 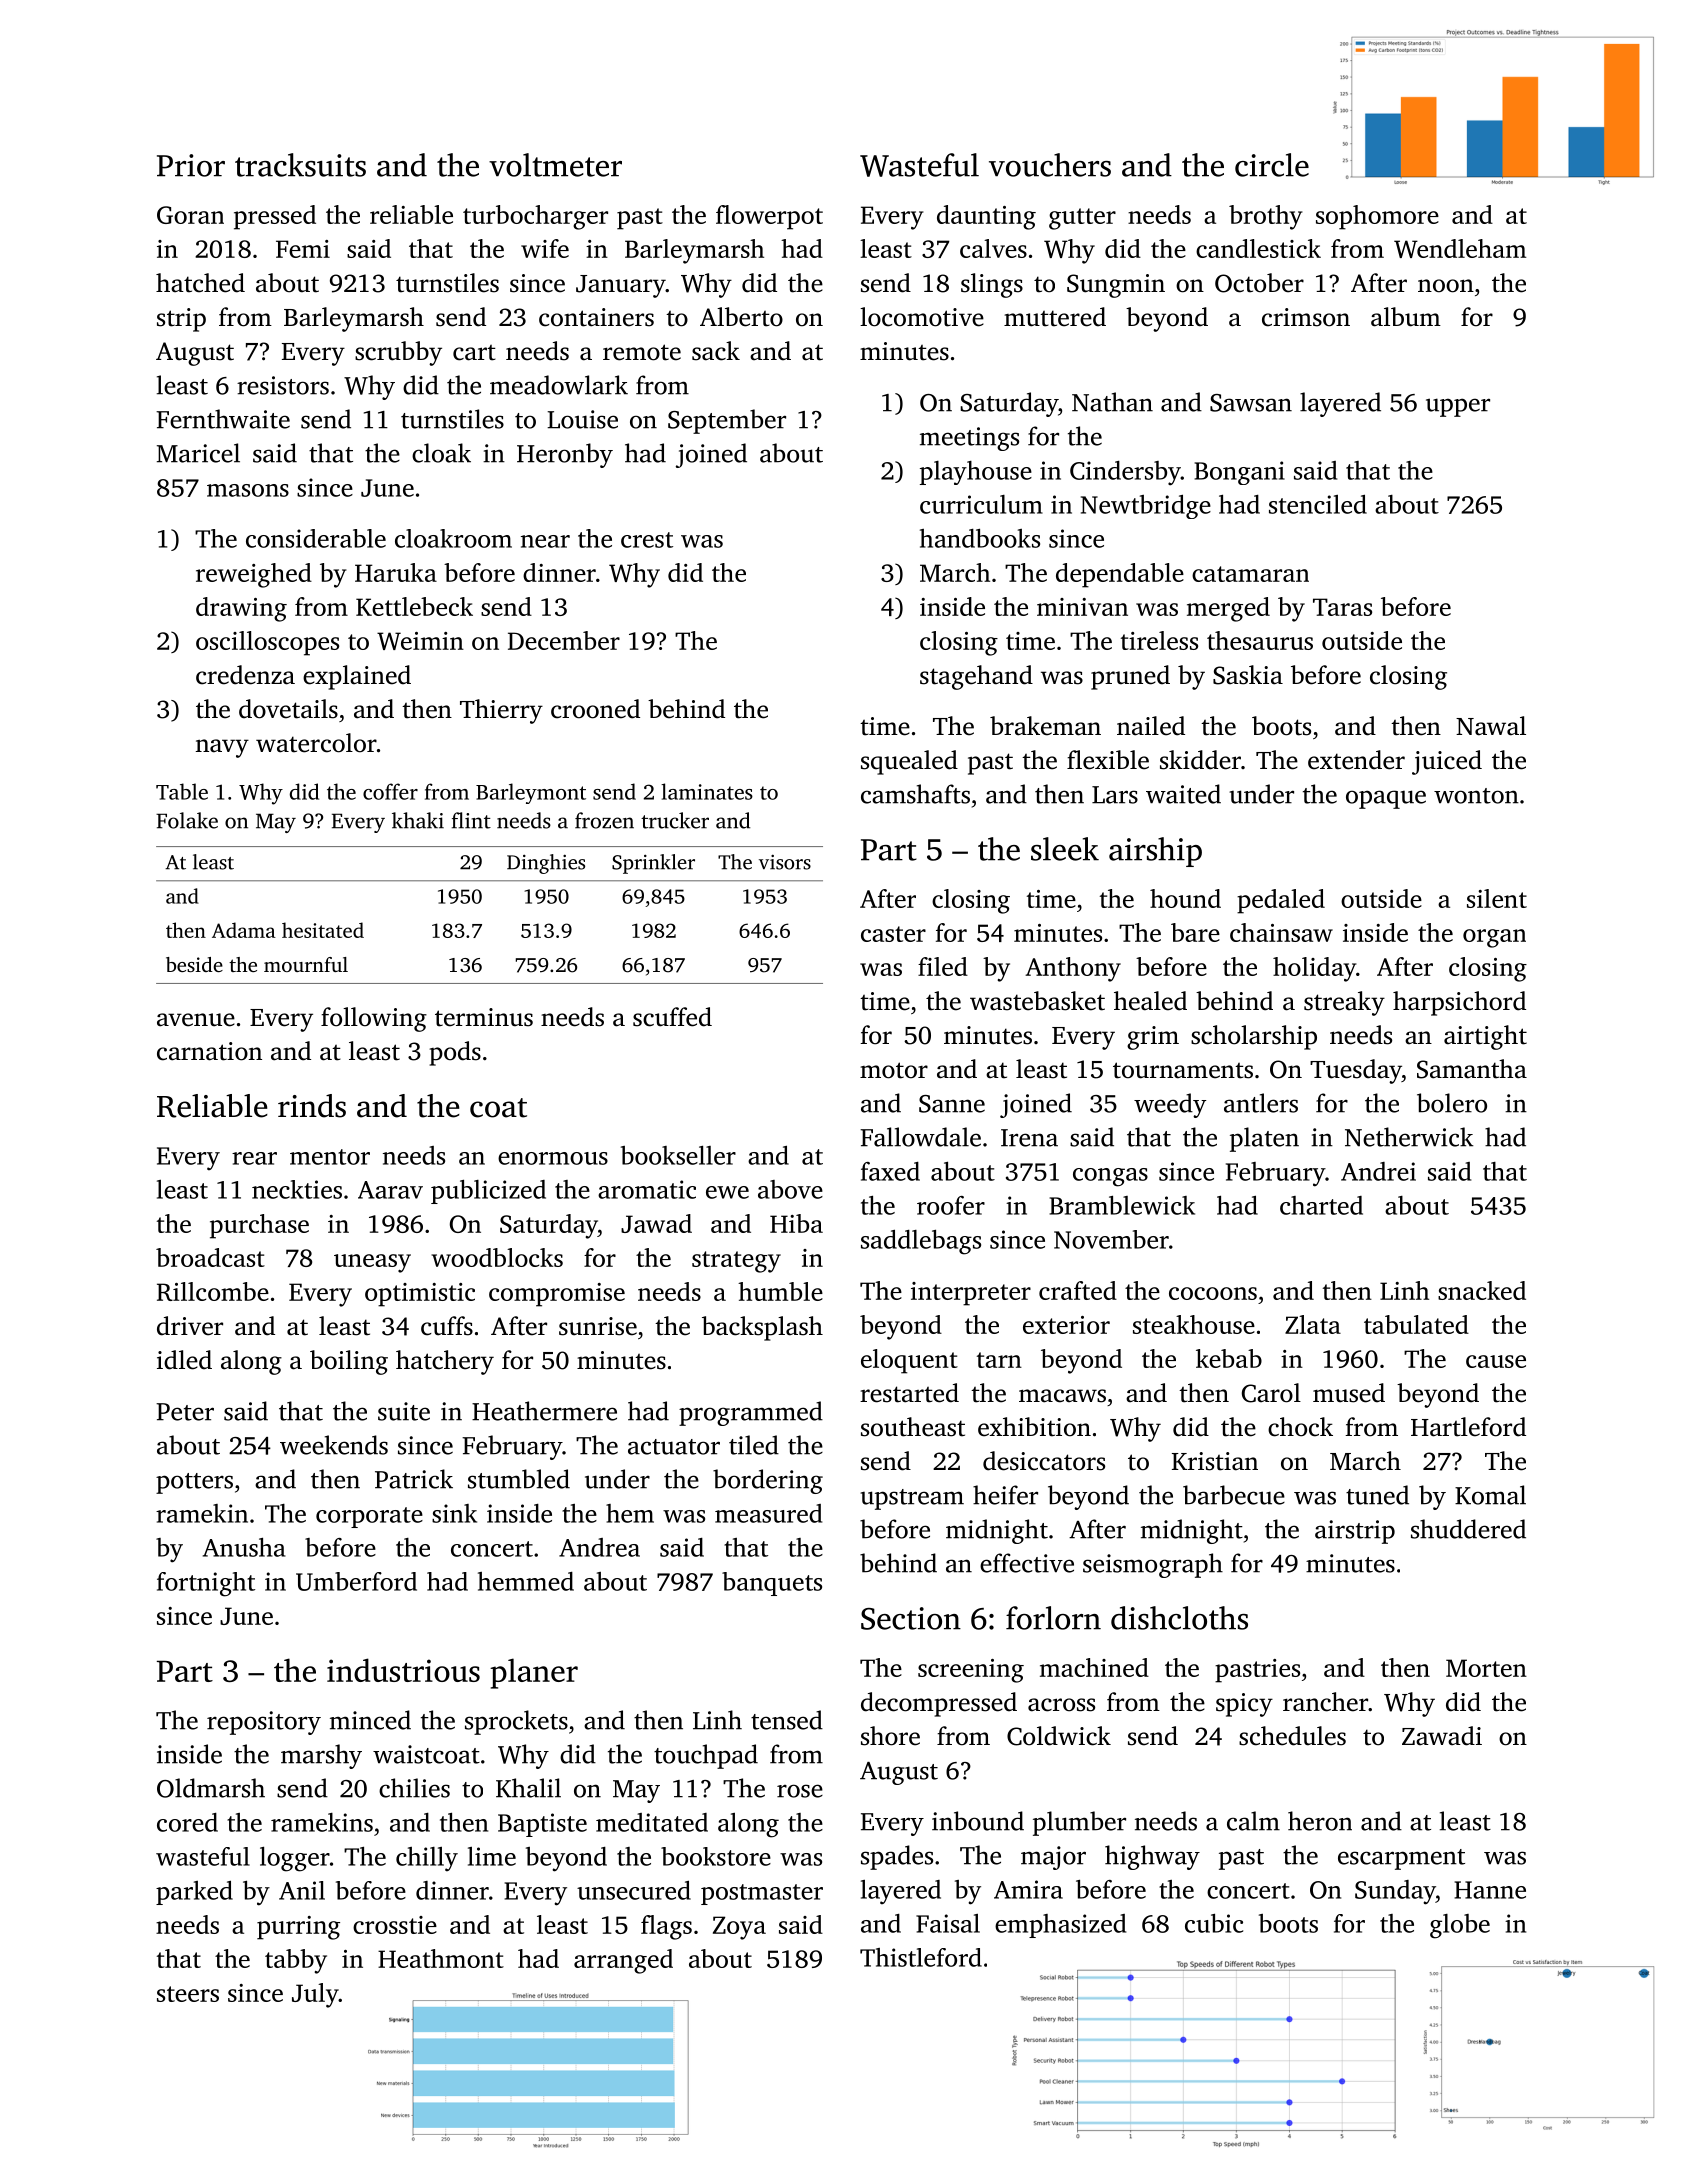 What do you see at coordinates (441, 1958) in the image?
I see `Heathmont` at bounding box center [441, 1958].
